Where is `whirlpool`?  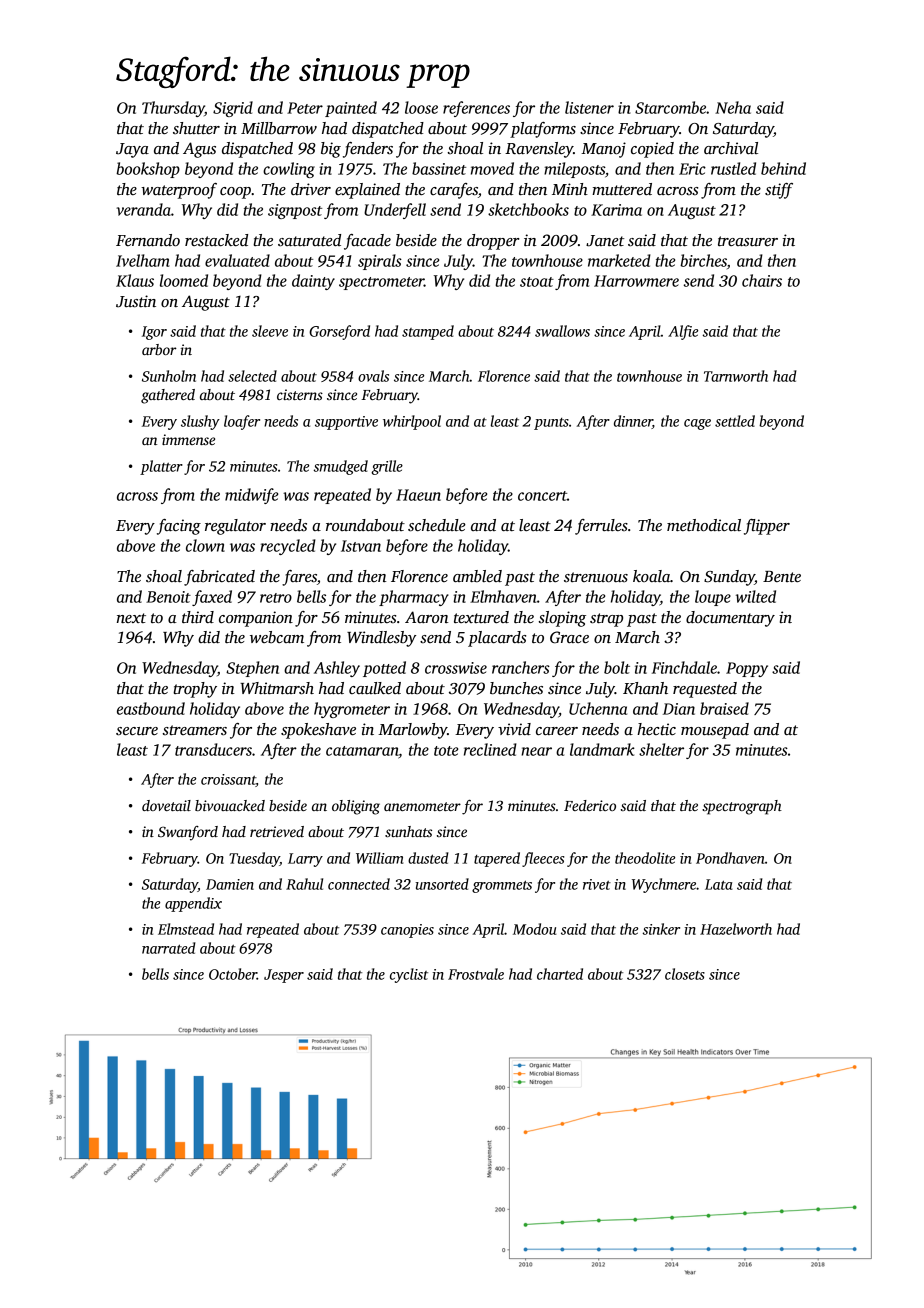
whirlpool is located at coordinates (412, 422).
